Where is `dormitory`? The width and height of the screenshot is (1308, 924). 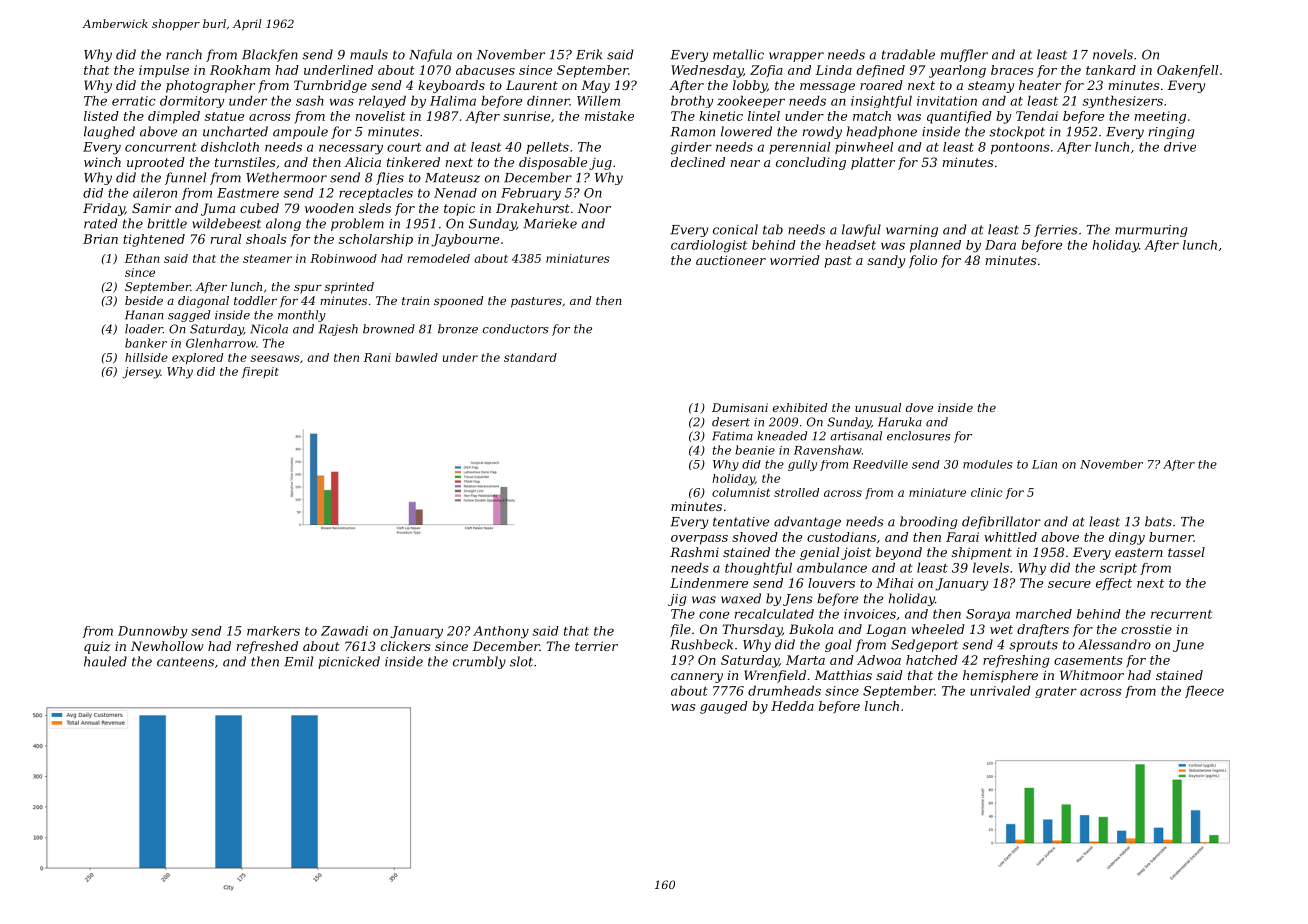 dormitory is located at coordinates (192, 102).
